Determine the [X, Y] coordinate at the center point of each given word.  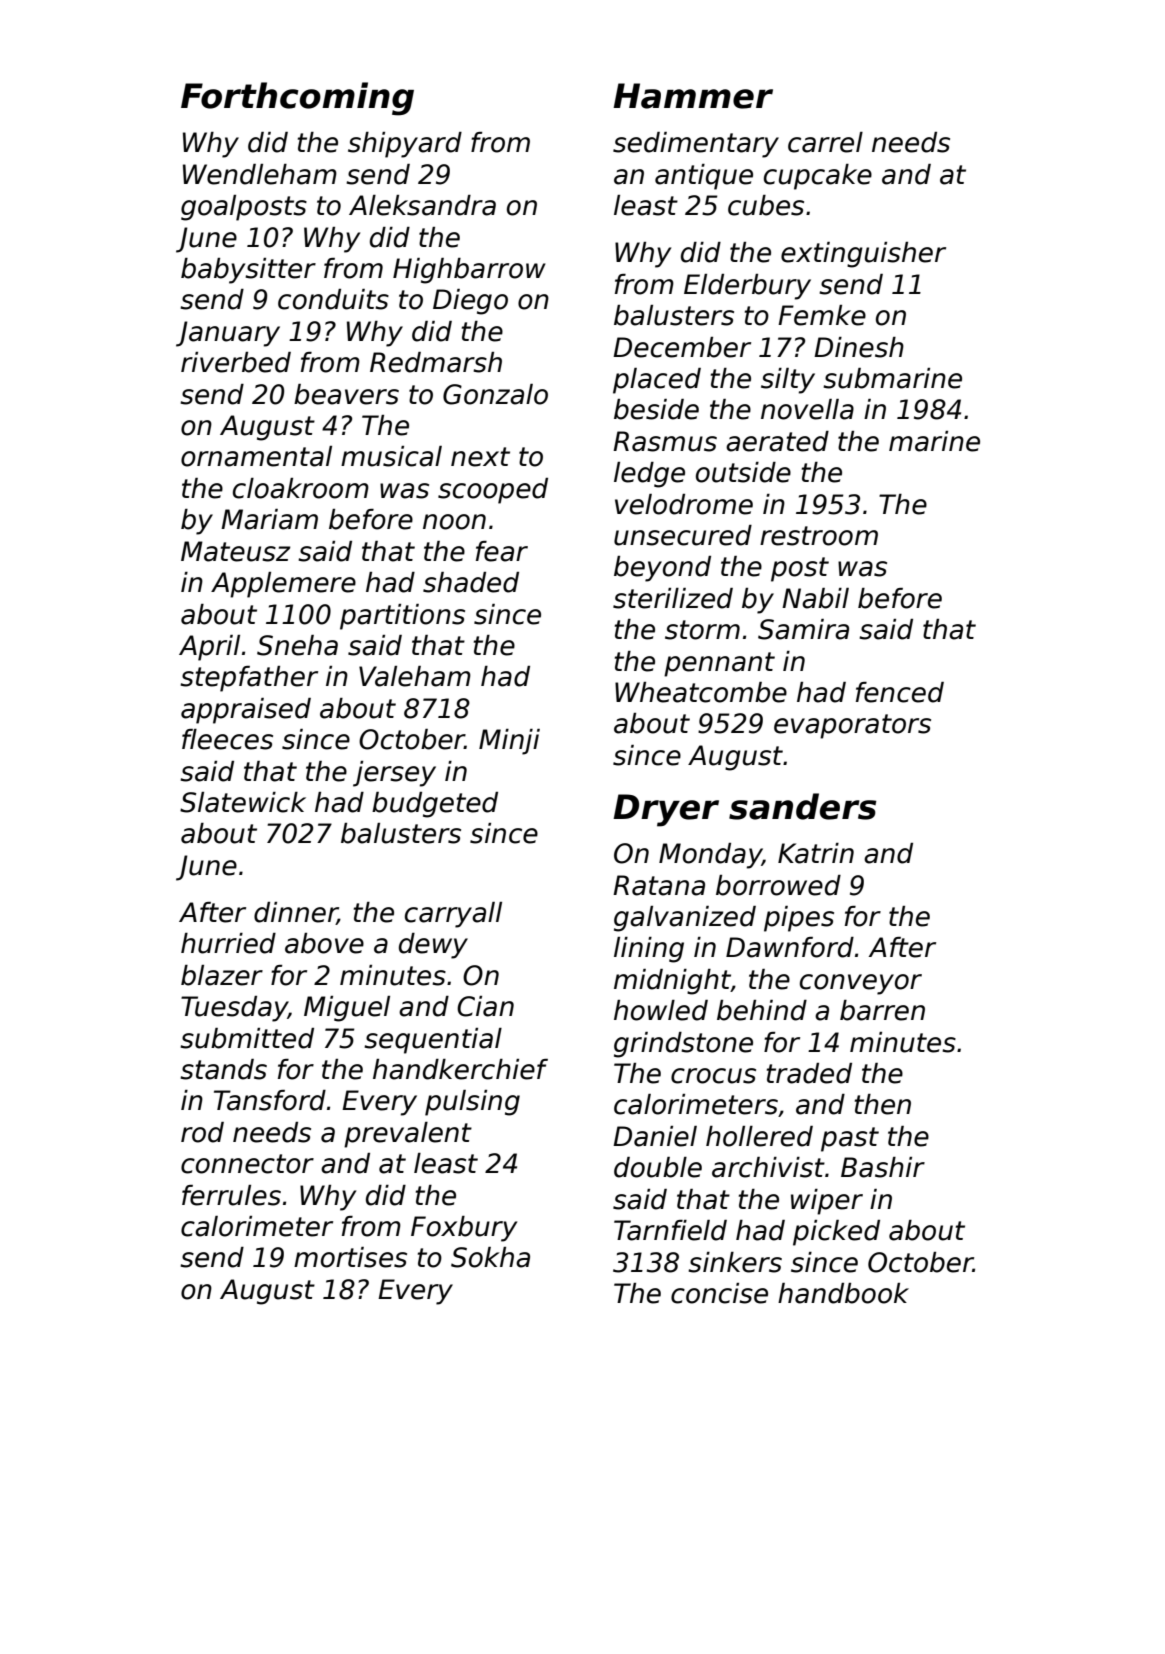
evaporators [852, 726]
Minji [509, 742]
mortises [350, 1257]
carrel [825, 142]
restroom [819, 536]
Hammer [693, 96]
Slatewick [243, 802]
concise [719, 1293]
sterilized [673, 598]
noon [454, 522]
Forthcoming [297, 99]
